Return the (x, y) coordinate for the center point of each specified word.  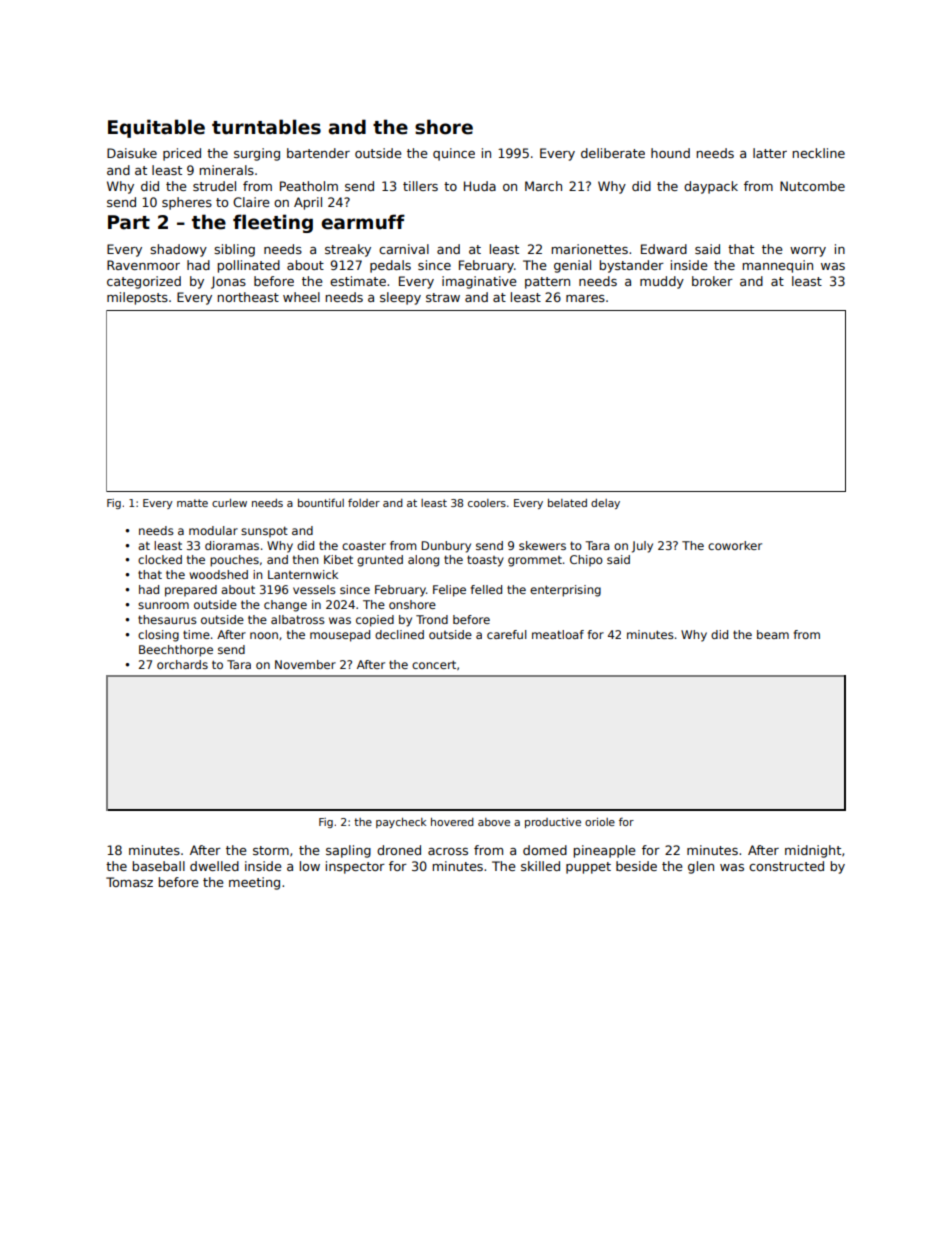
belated (567, 503)
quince (454, 154)
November (305, 664)
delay (605, 504)
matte (192, 503)
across (448, 851)
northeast (248, 297)
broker (712, 281)
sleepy (400, 298)
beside (636, 866)
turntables (266, 127)
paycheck (401, 823)
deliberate (613, 153)
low (310, 866)
